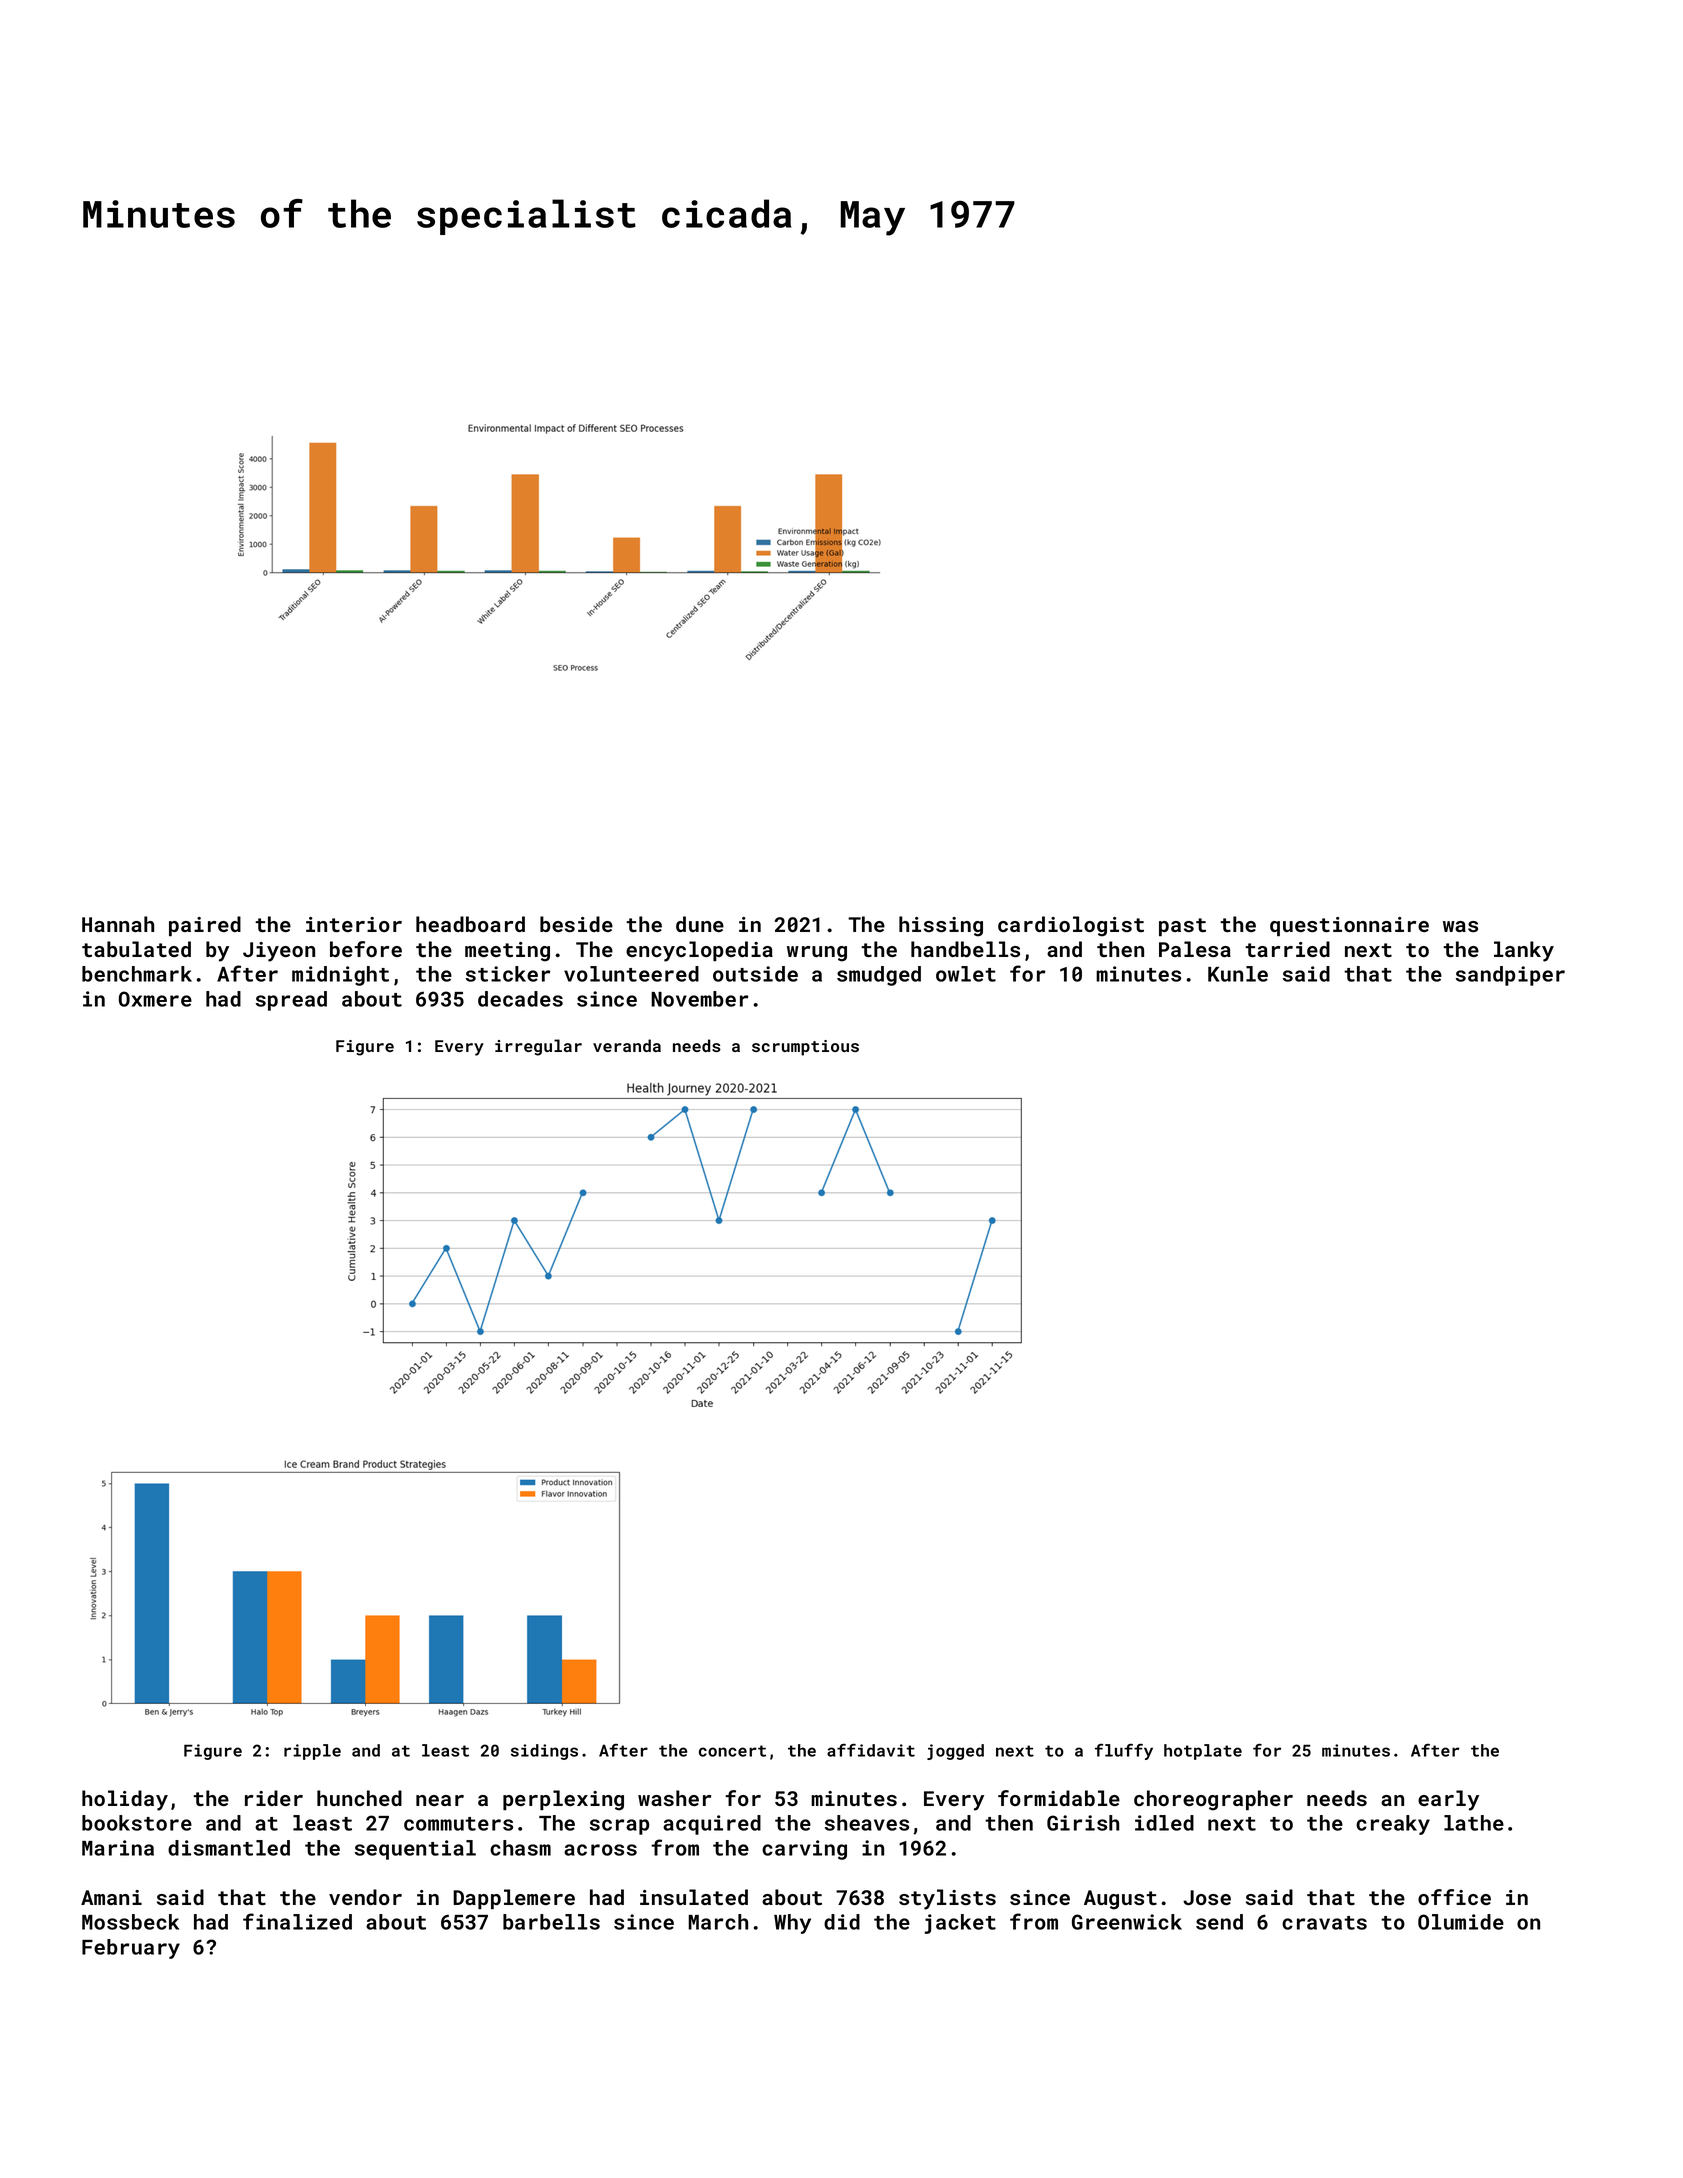 This screenshot has height=2178, width=1683. I want to click on Greenwick, so click(1127, 1922).
